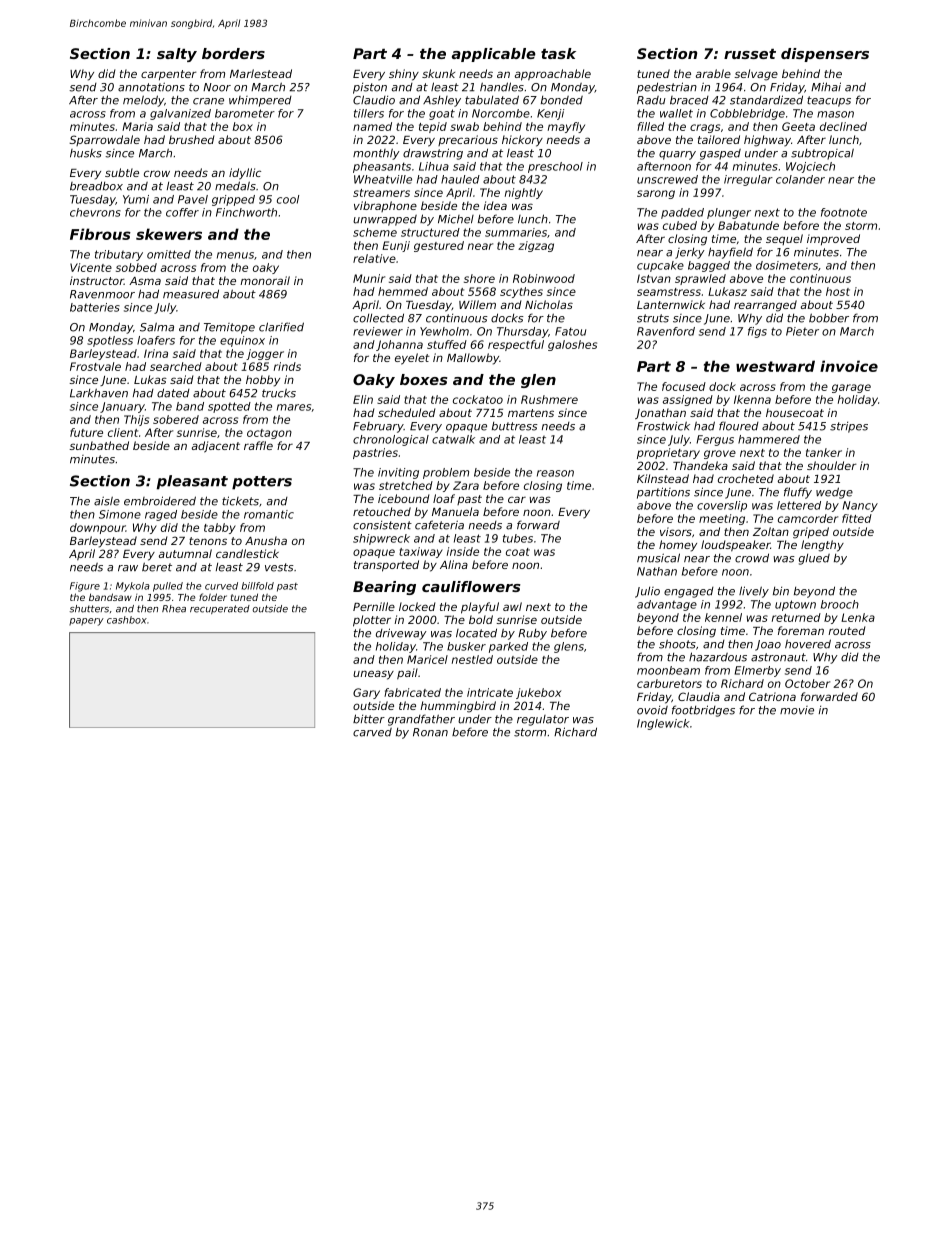  Describe the element at coordinates (382, 511) in the page. I see `retouched` at that location.
